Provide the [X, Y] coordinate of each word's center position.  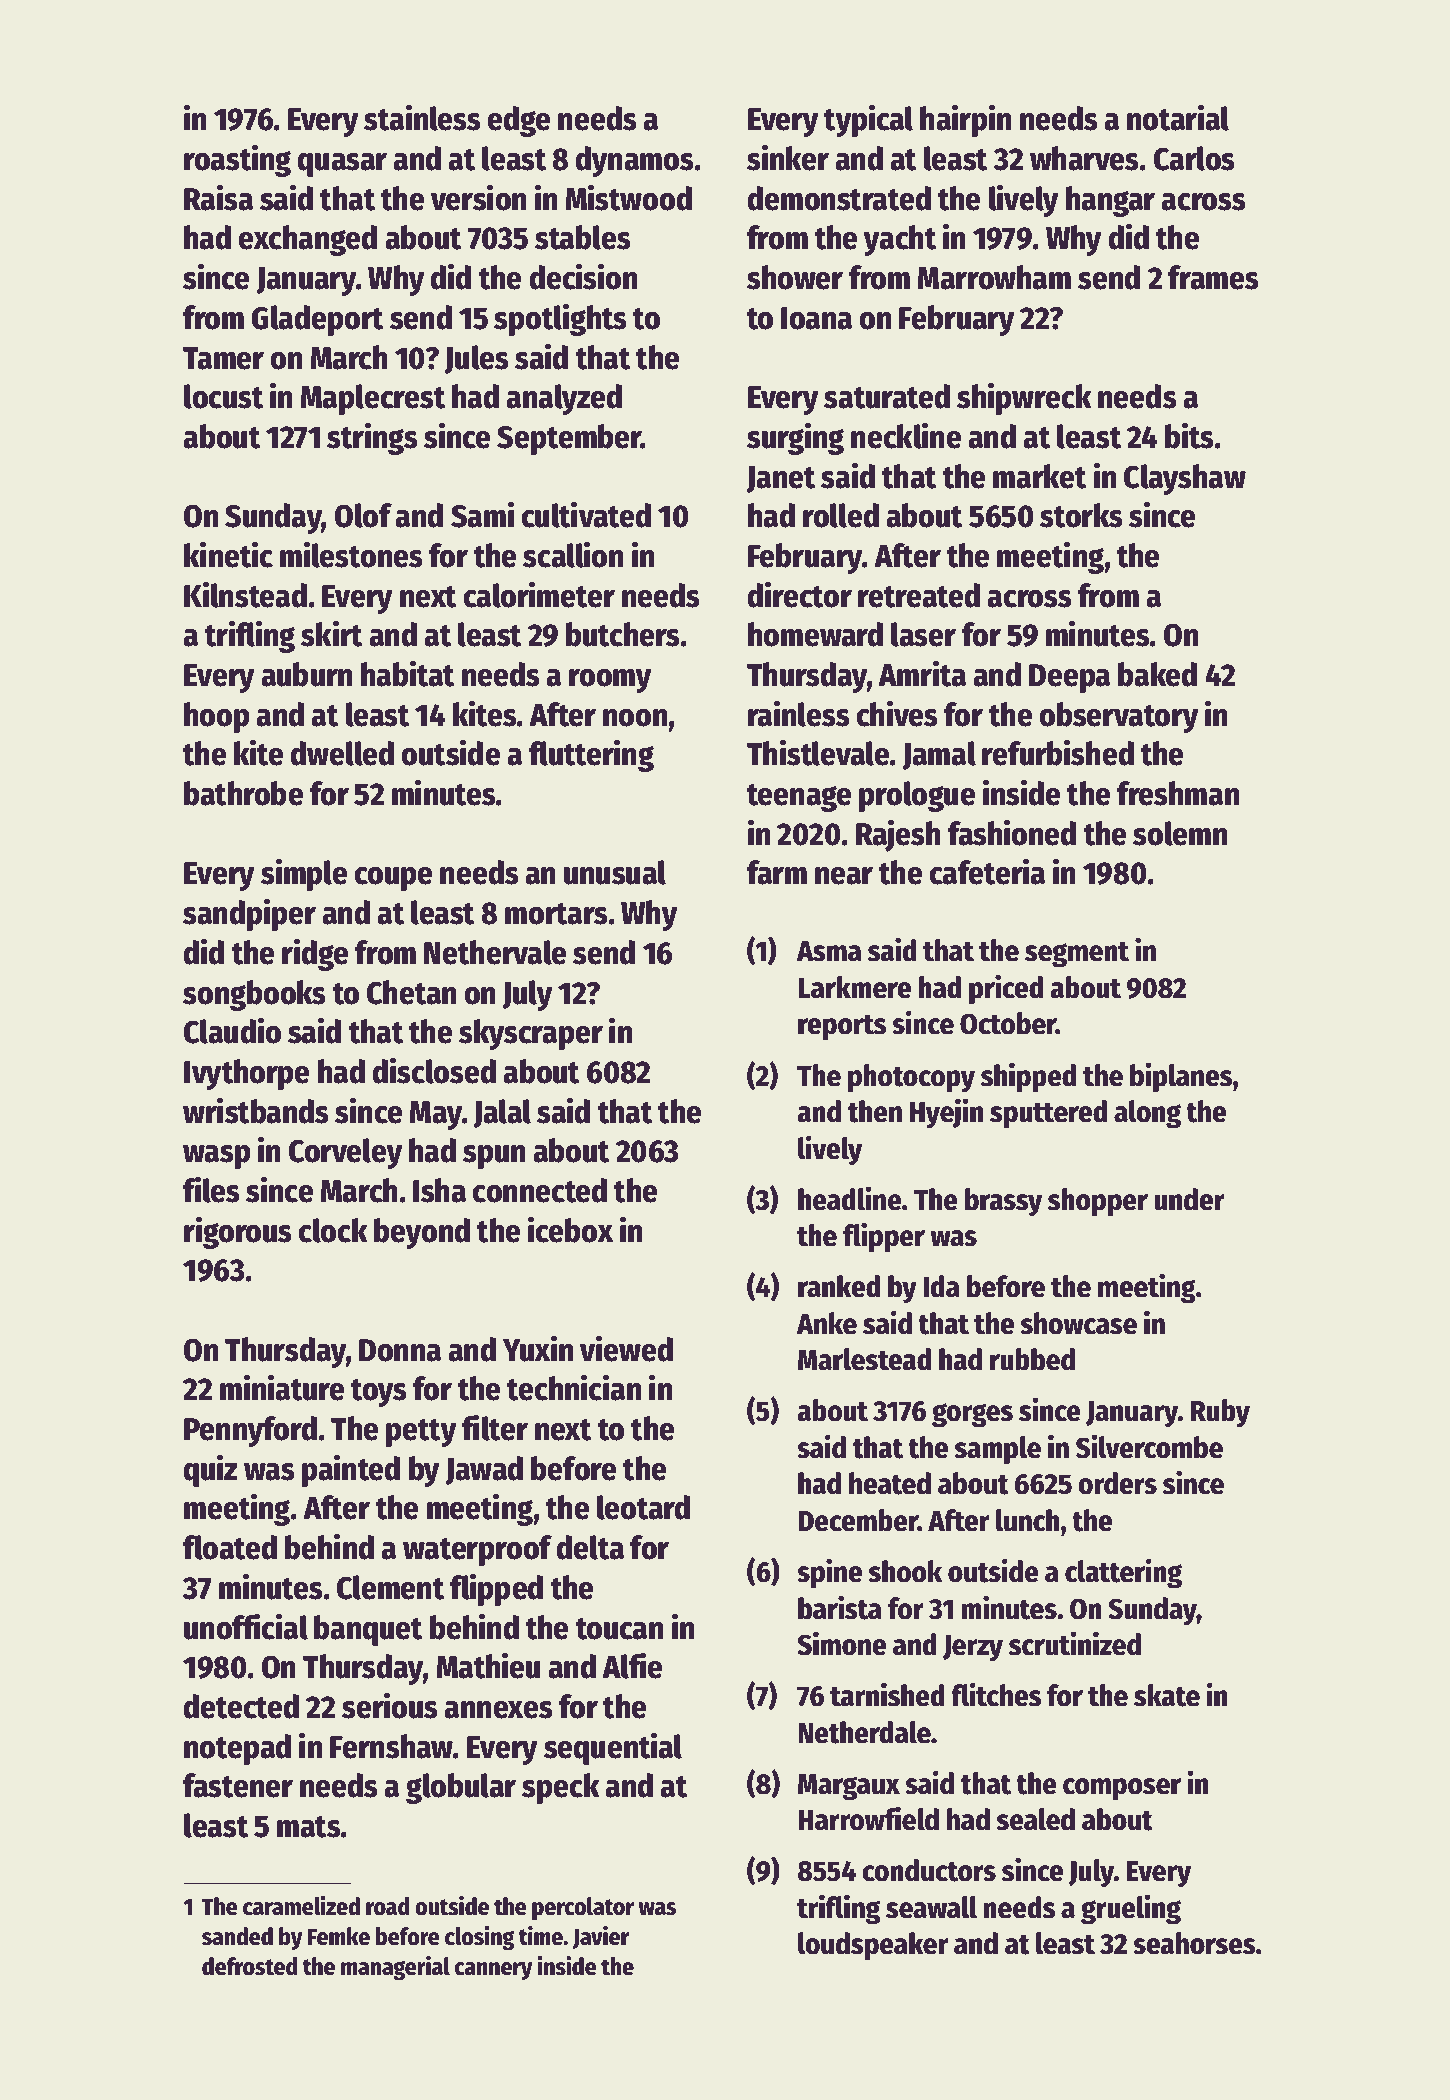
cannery [494, 1971]
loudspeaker [873, 1946]
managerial [395, 1968]
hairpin [965, 120]
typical [868, 120]
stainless [422, 117]
